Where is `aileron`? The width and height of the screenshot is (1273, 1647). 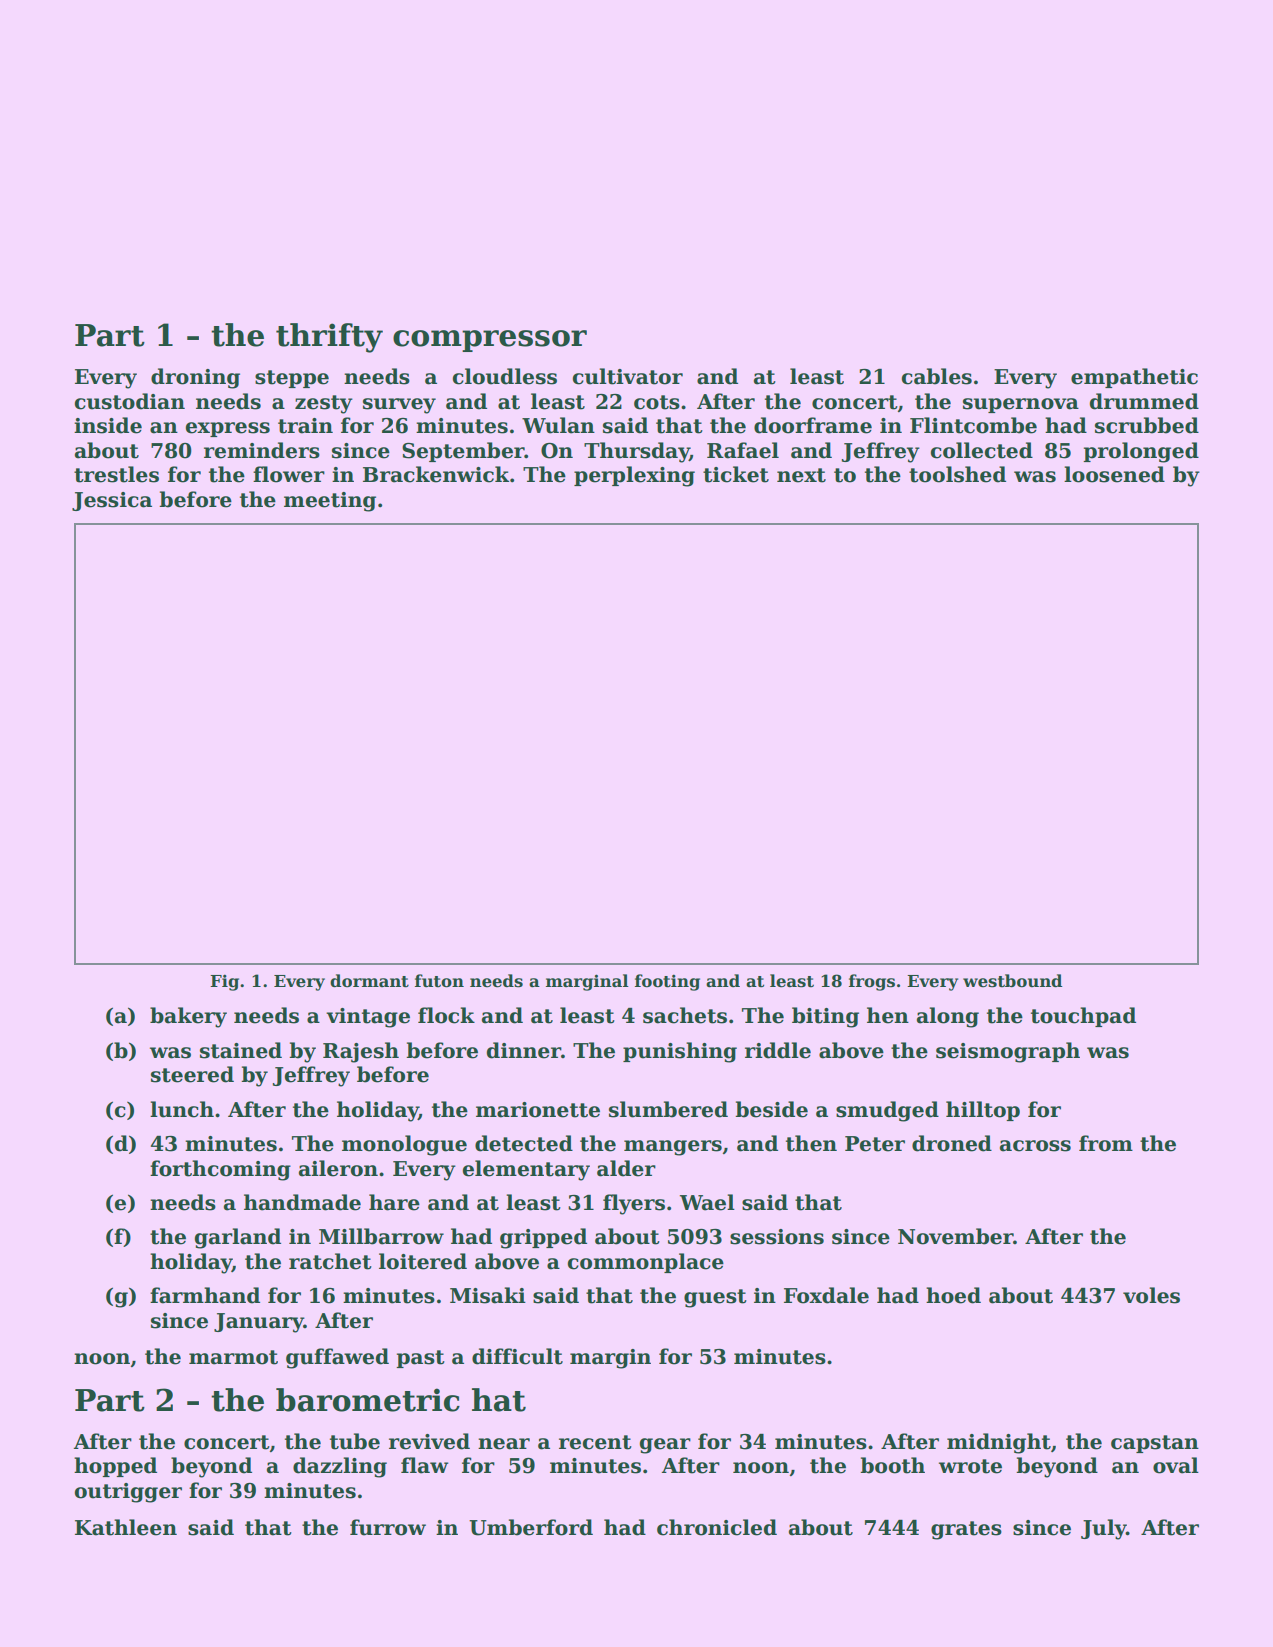 aileron is located at coordinates (338, 1168).
